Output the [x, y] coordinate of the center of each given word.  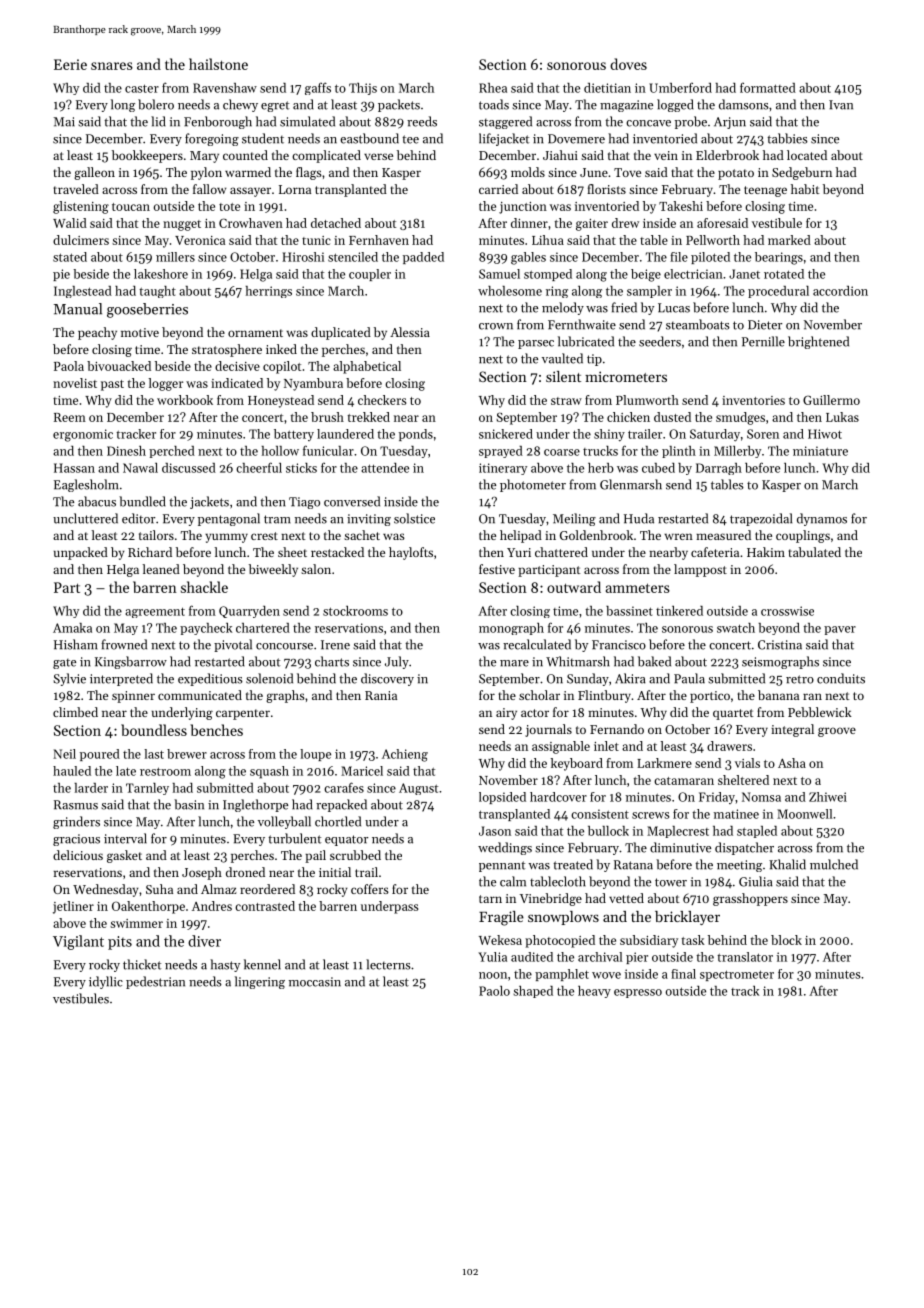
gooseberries [147, 310]
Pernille [763, 341]
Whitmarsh [578, 661]
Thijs [363, 89]
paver [840, 630]
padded [423, 258]
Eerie [70, 64]
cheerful [259, 467]
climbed [75, 712]
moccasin [315, 982]
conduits [841, 678]
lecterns [388, 964]
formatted [768, 88]
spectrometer [737, 975]
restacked [337, 552]
